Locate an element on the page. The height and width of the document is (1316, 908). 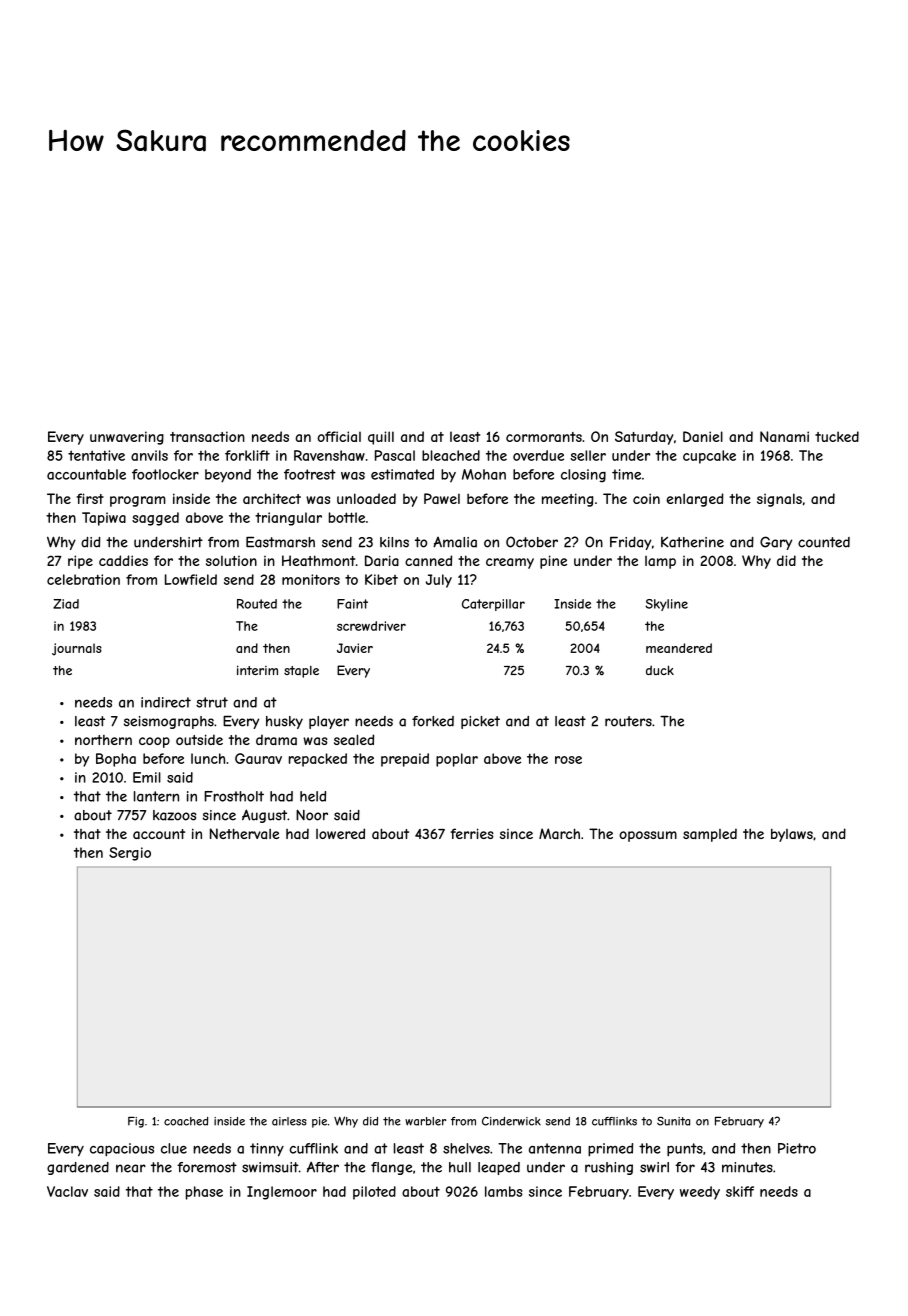
unwavering is located at coordinates (127, 438).
